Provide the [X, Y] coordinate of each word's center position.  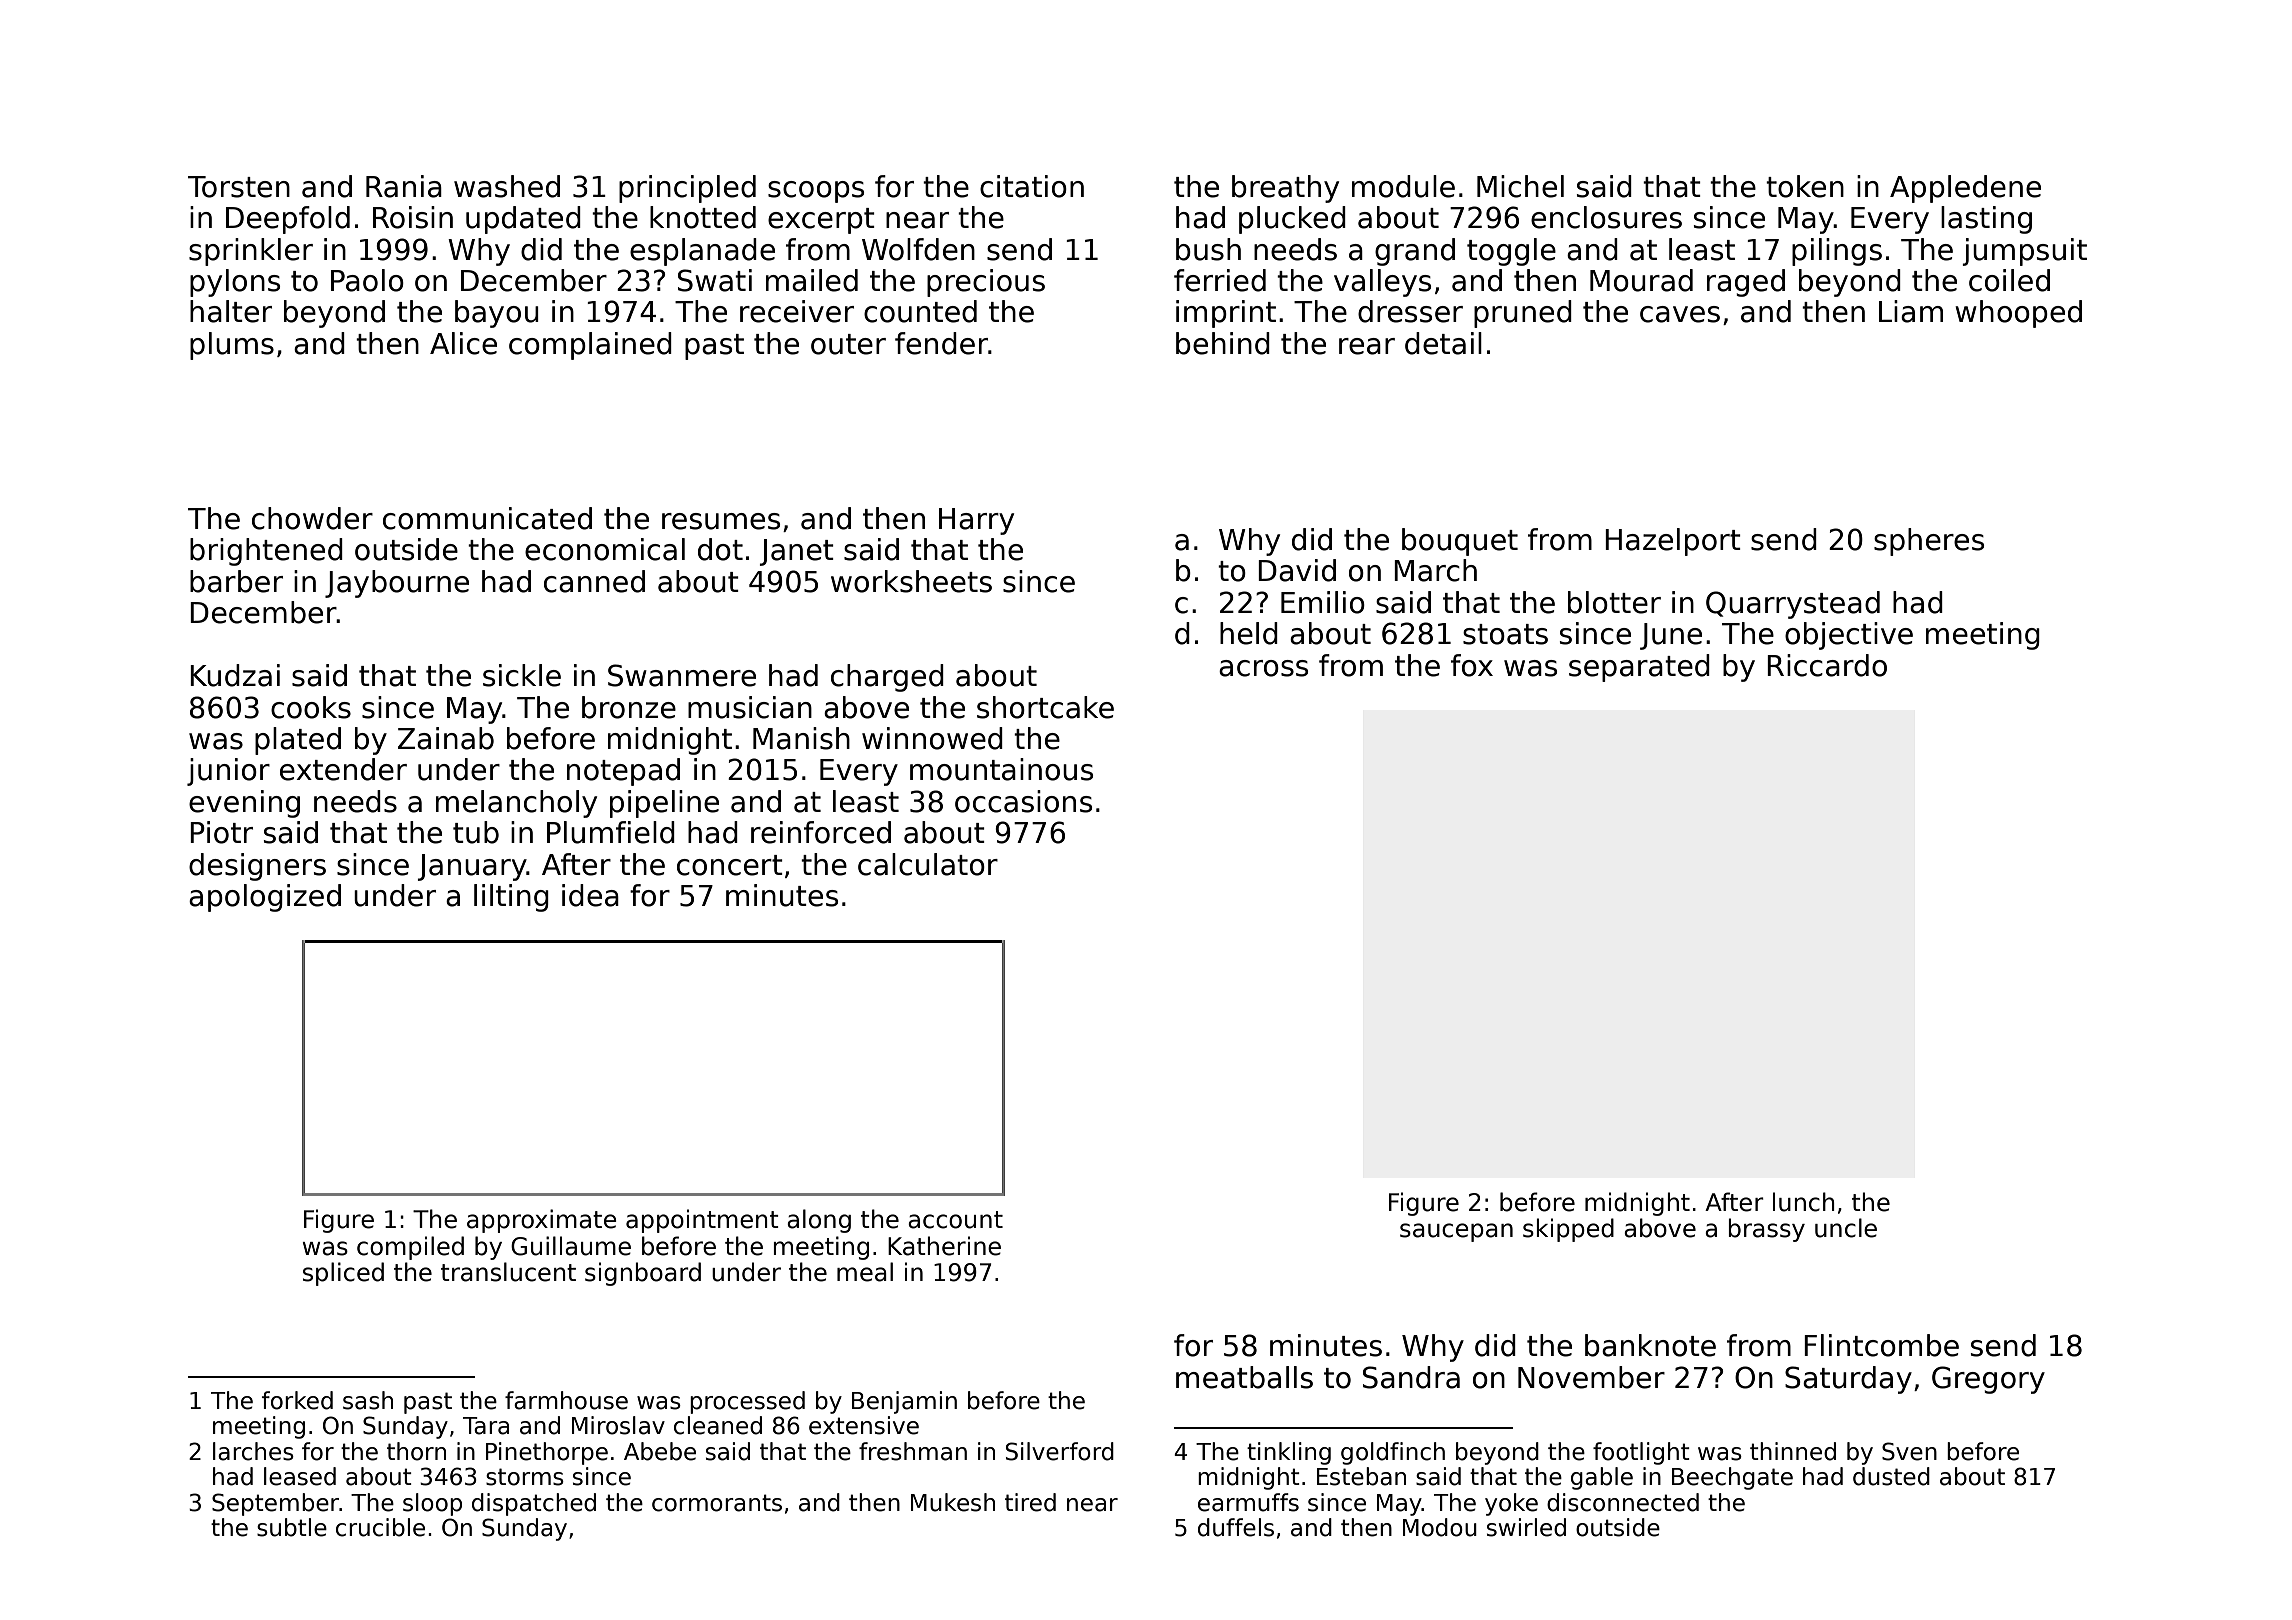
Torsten [239, 187]
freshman [913, 1451]
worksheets [911, 581]
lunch [1804, 1202]
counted [920, 311]
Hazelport [1673, 542]
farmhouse [566, 1400]
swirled [1526, 1527]
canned [594, 581]
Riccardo [1827, 665]
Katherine [944, 1246]
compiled [410, 1248]
